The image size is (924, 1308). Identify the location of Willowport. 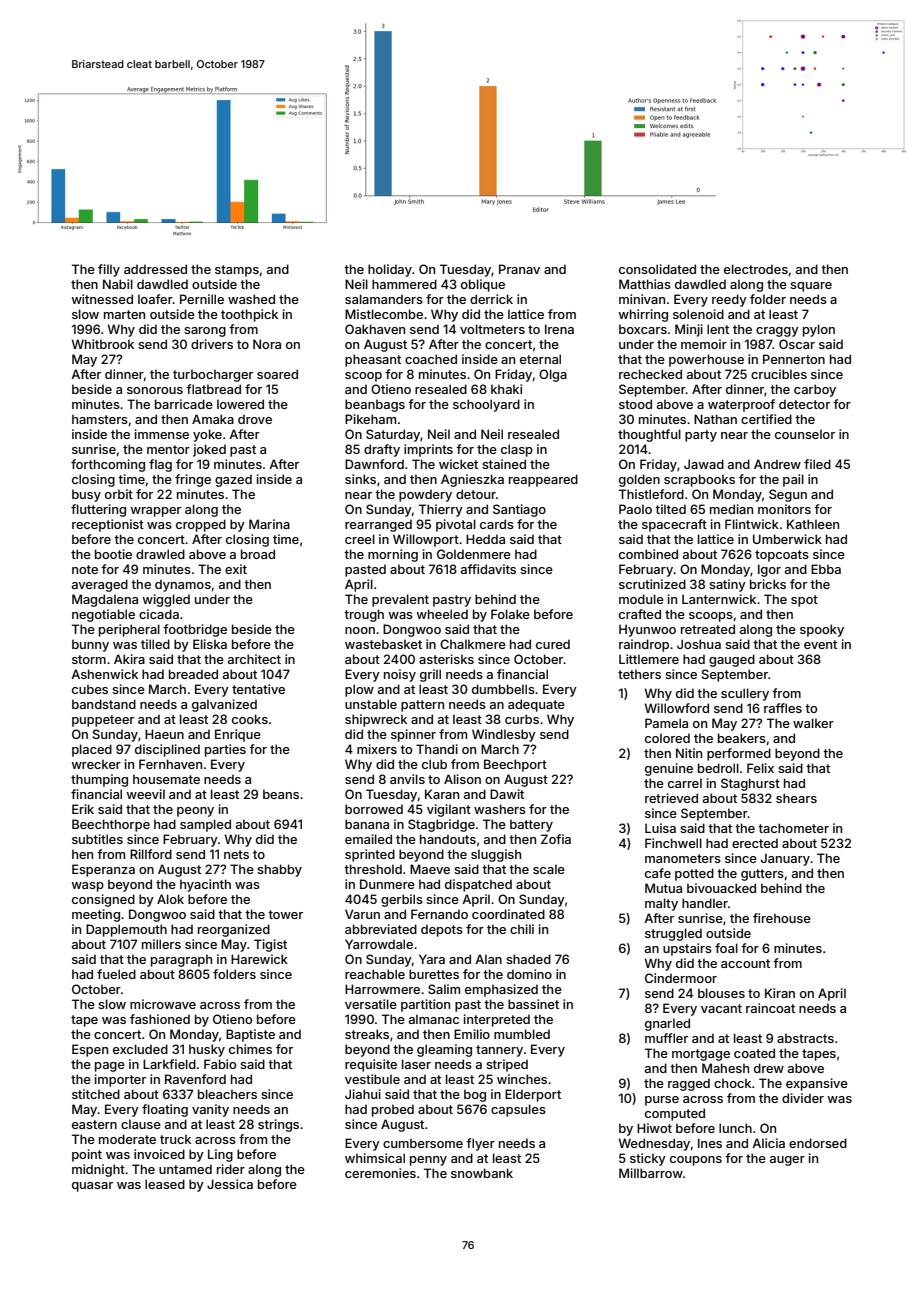
(426, 540).
